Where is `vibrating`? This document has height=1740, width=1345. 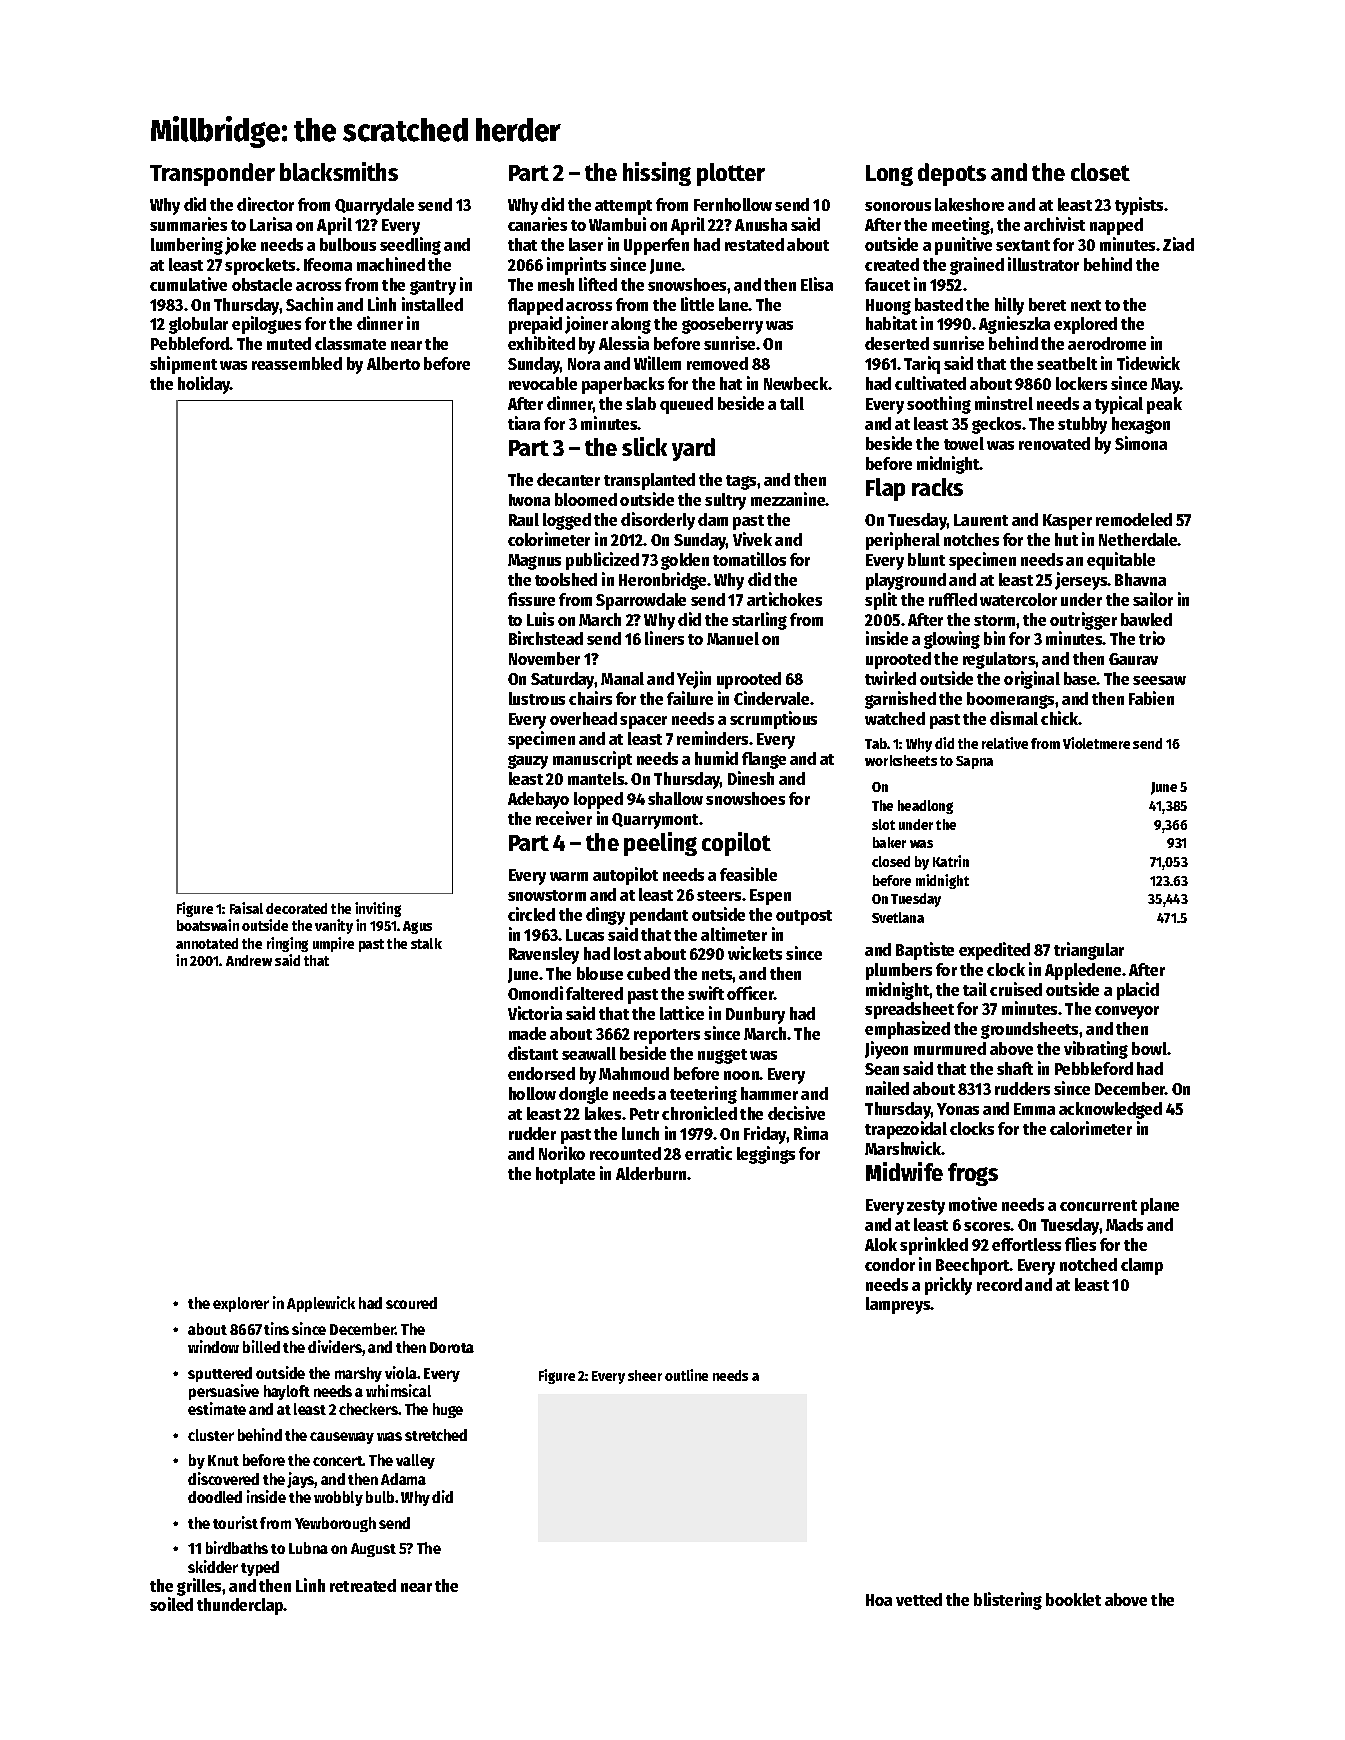 vibrating is located at coordinates (1096, 1050).
